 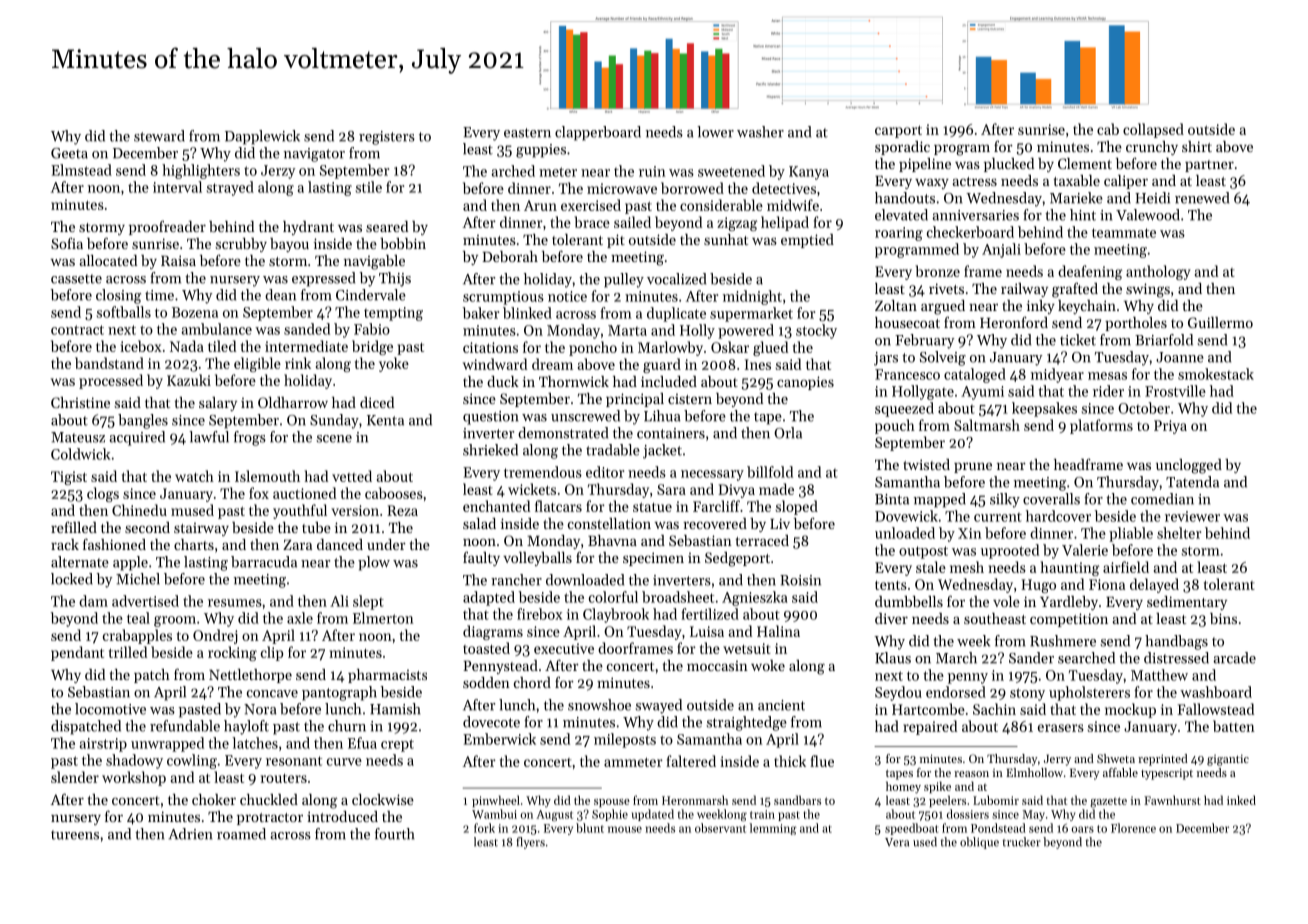 I want to click on sanded, so click(x=307, y=329).
